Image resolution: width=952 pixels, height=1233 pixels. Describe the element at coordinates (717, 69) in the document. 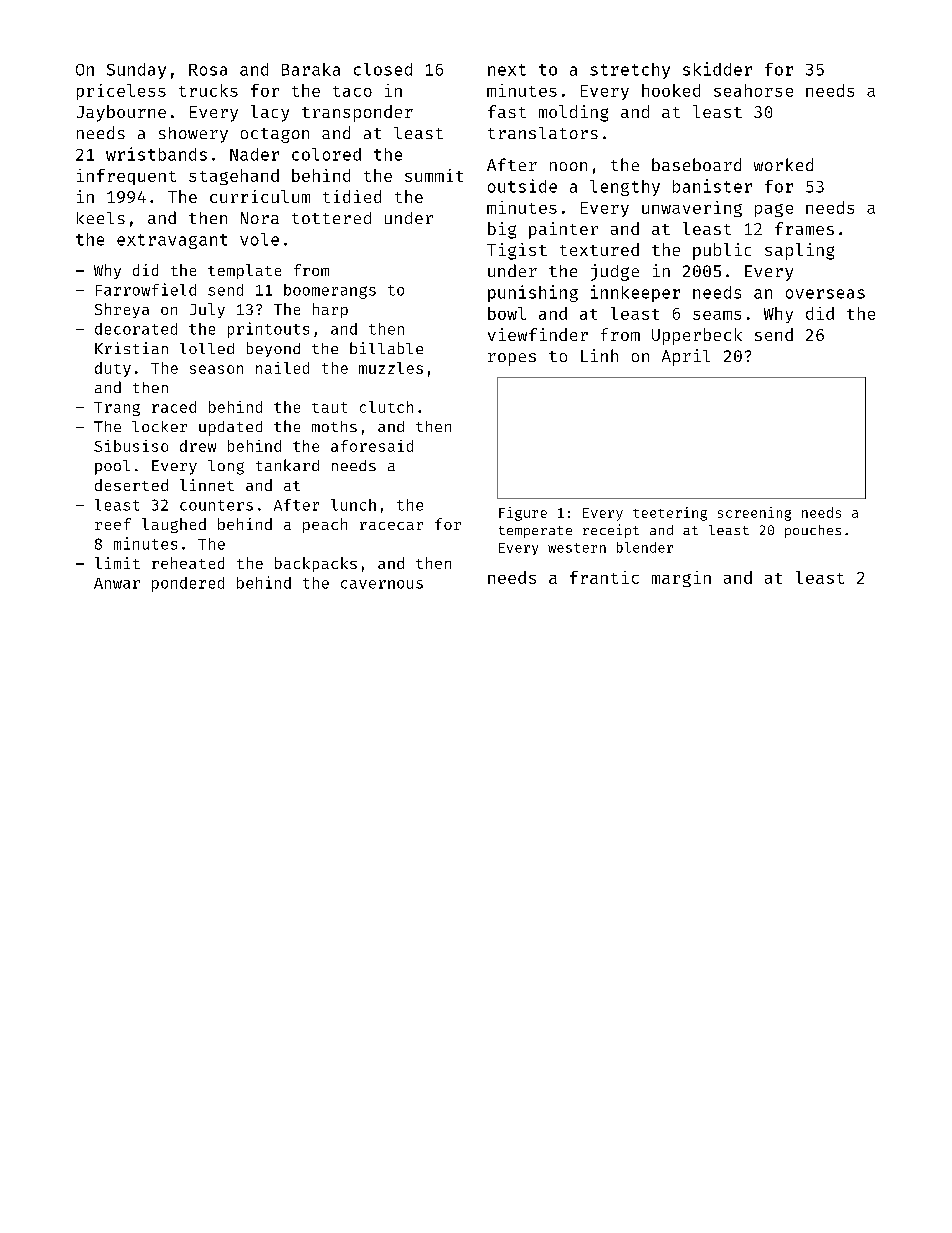

I see `skidder` at that location.
